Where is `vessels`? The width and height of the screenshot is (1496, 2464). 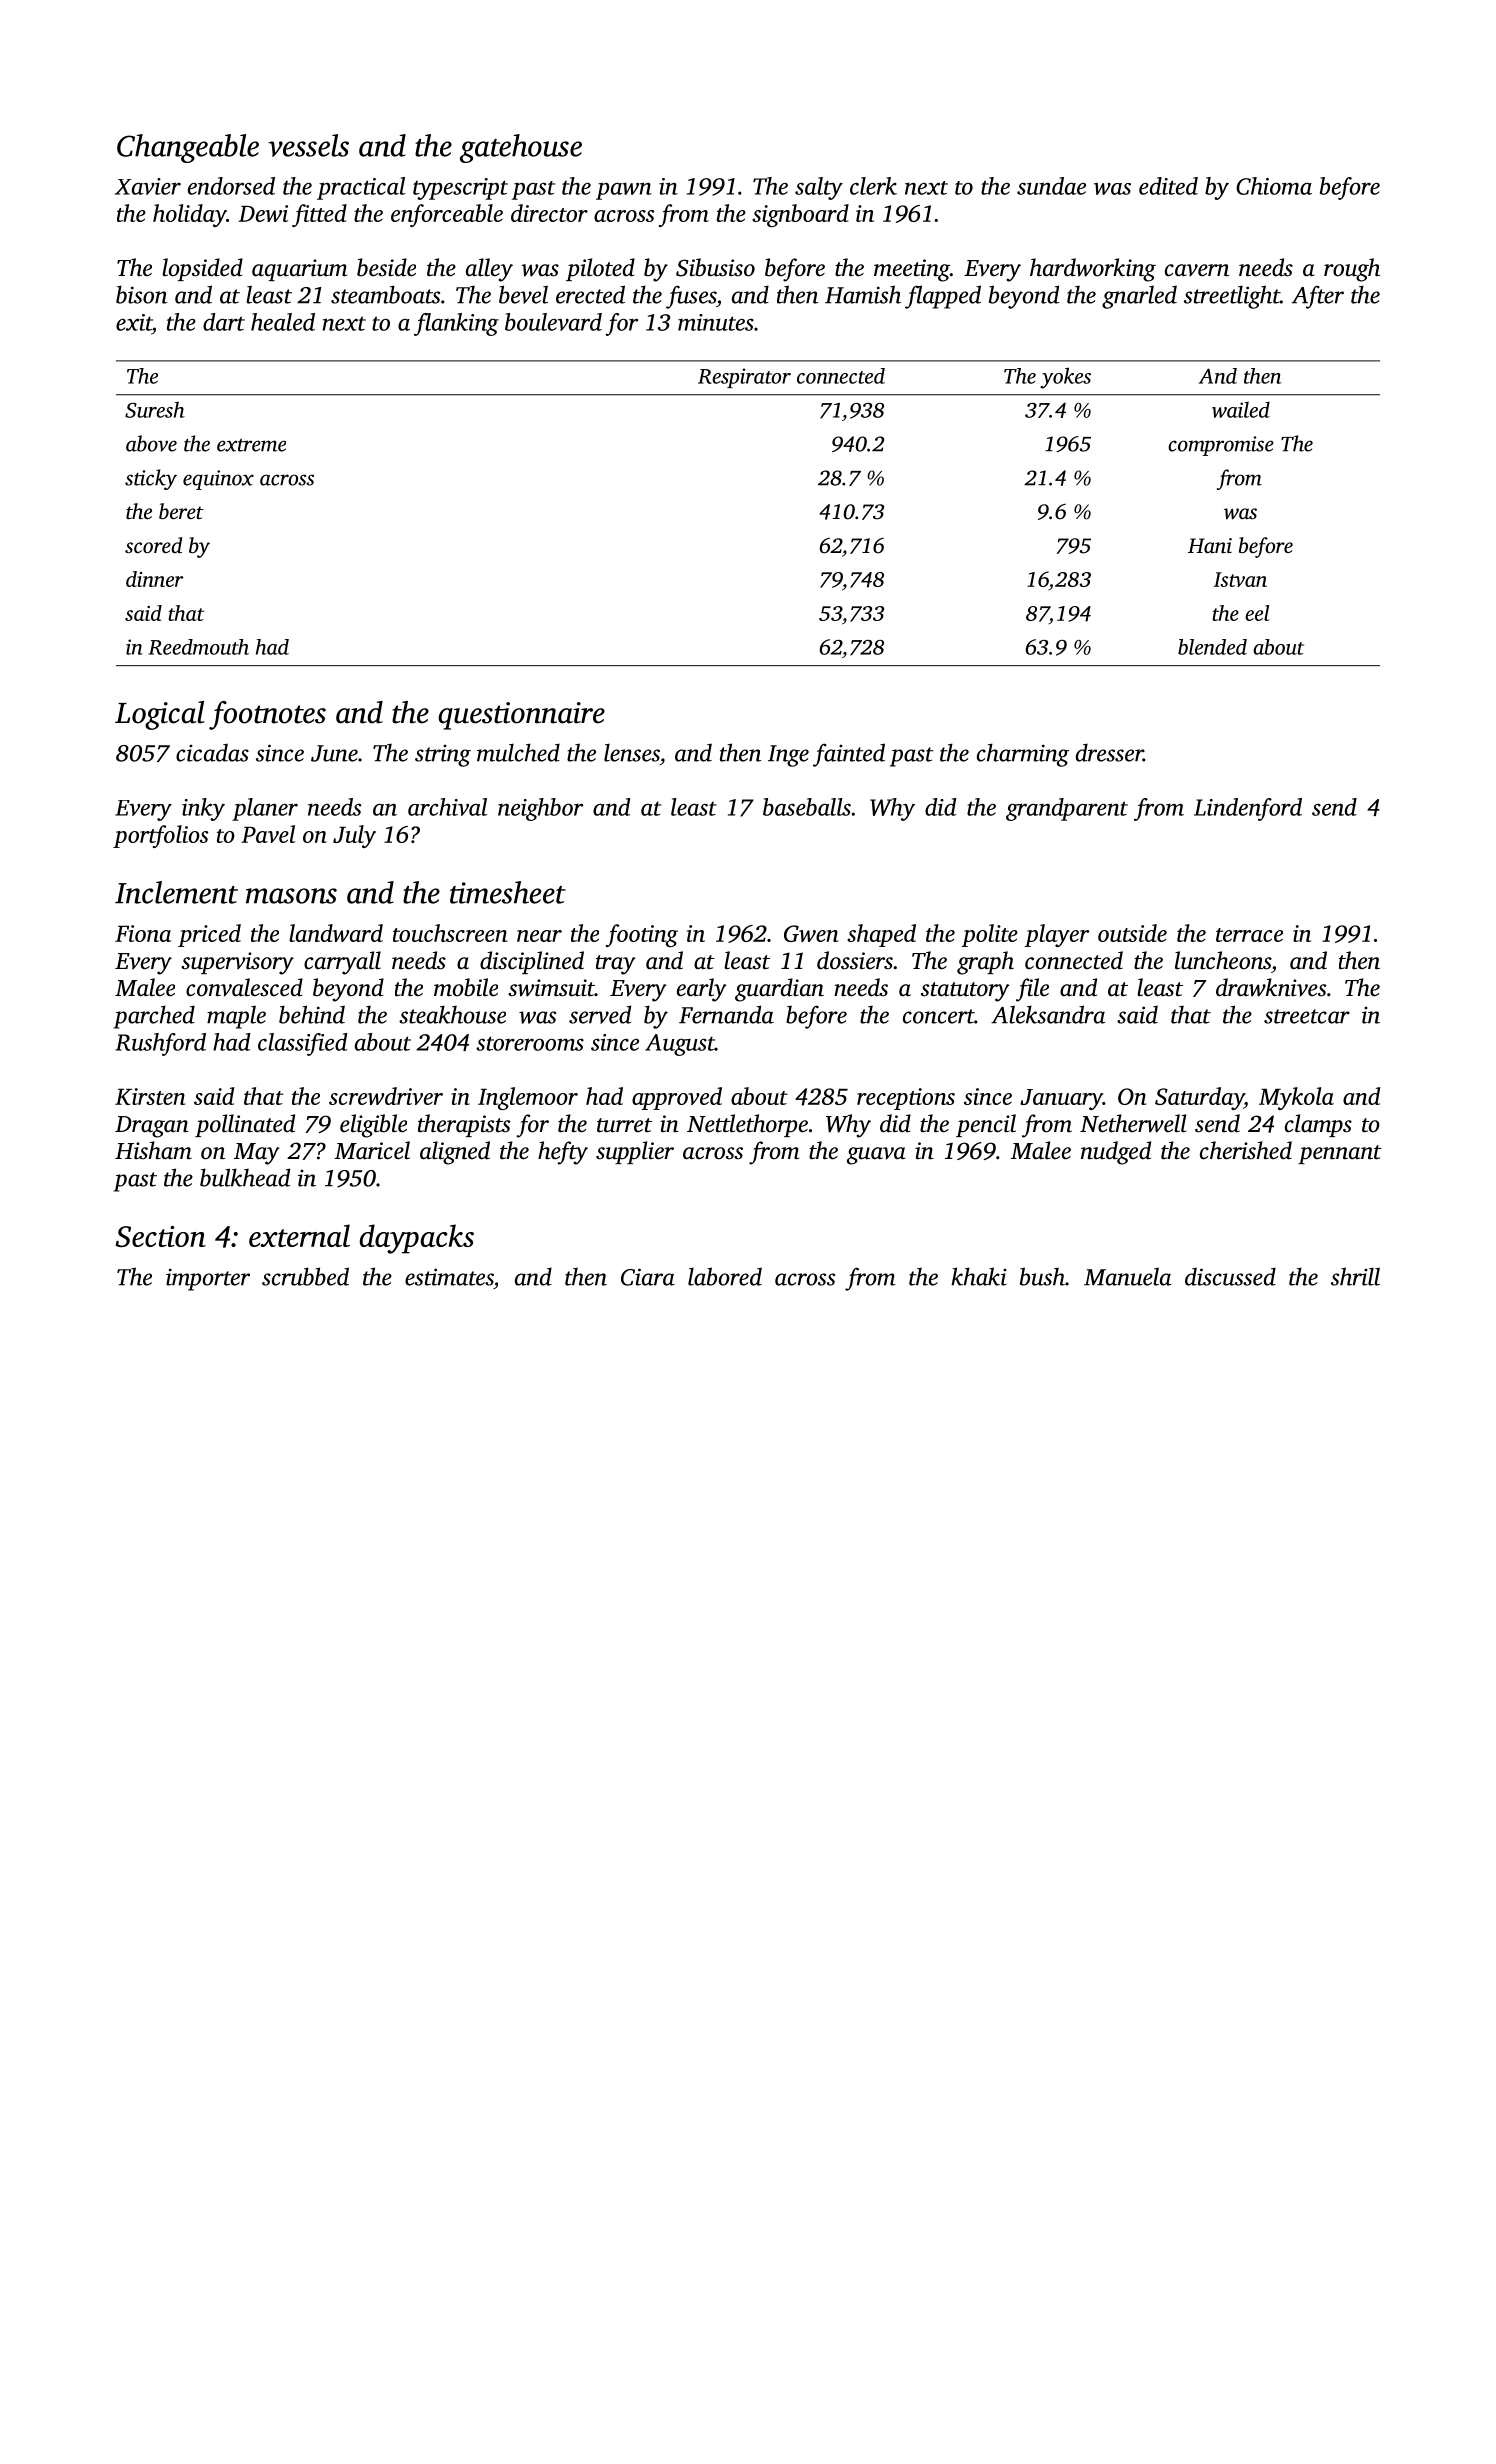 vessels is located at coordinates (308, 145).
